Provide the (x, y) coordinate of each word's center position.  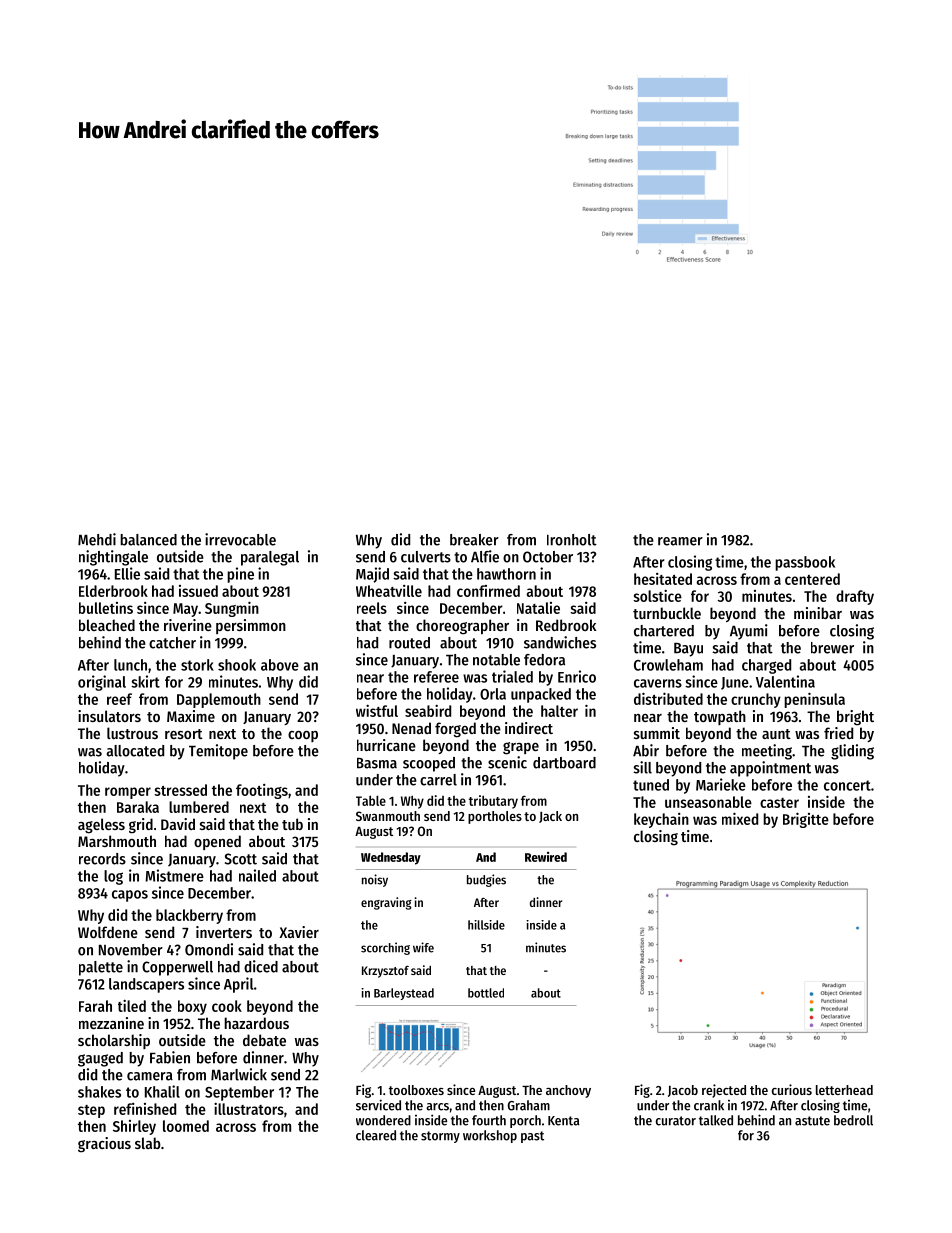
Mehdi (97, 539)
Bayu (688, 650)
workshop (490, 1136)
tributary (493, 802)
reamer (680, 541)
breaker (474, 540)
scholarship (114, 1041)
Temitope (218, 752)
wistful (377, 711)
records (102, 859)
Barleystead (404, 994)
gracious (104, 1145)
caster (779, 803)
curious (792, 1089)
